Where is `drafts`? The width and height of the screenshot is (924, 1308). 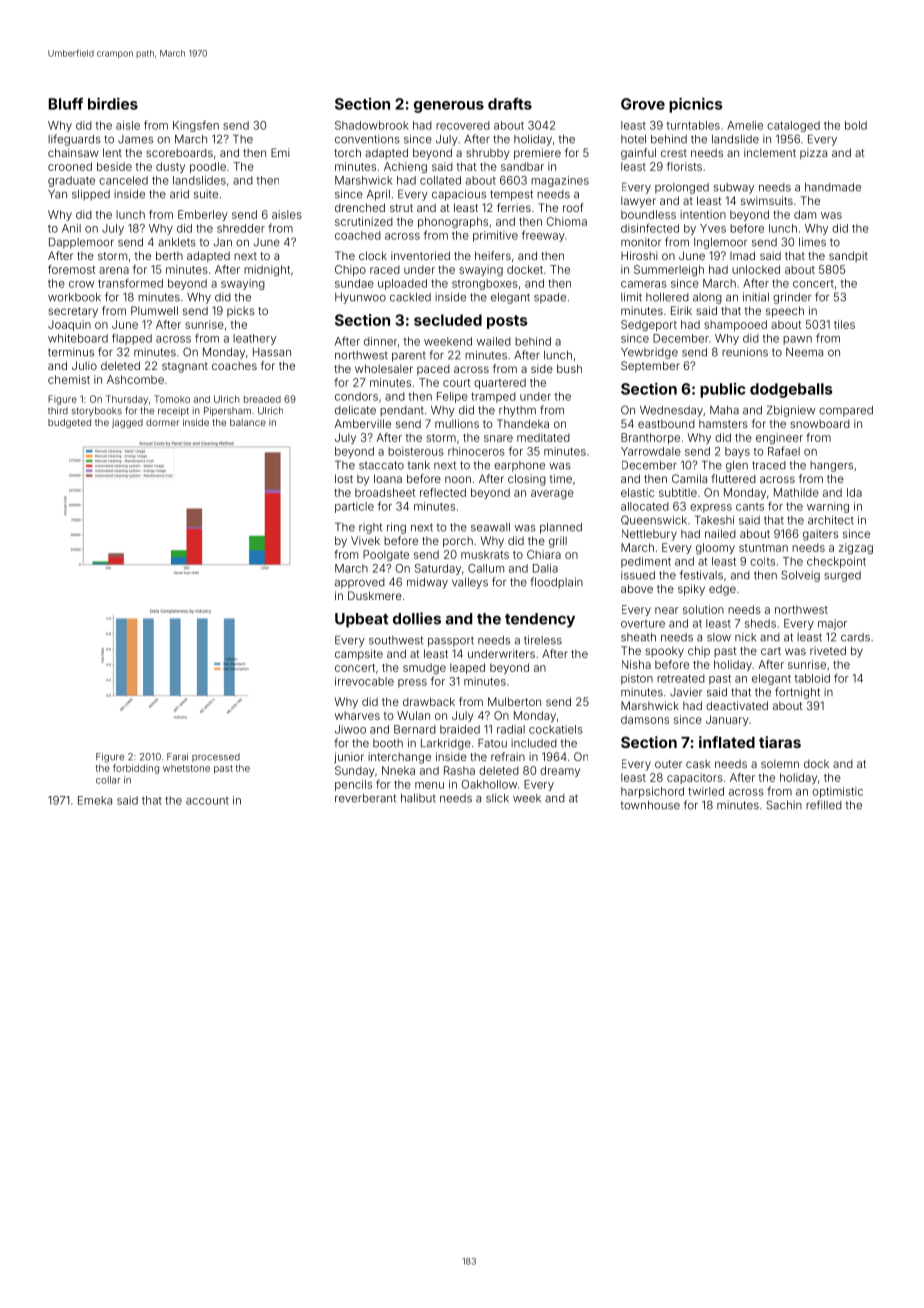 drafts is located at coordinates (510, 104).
